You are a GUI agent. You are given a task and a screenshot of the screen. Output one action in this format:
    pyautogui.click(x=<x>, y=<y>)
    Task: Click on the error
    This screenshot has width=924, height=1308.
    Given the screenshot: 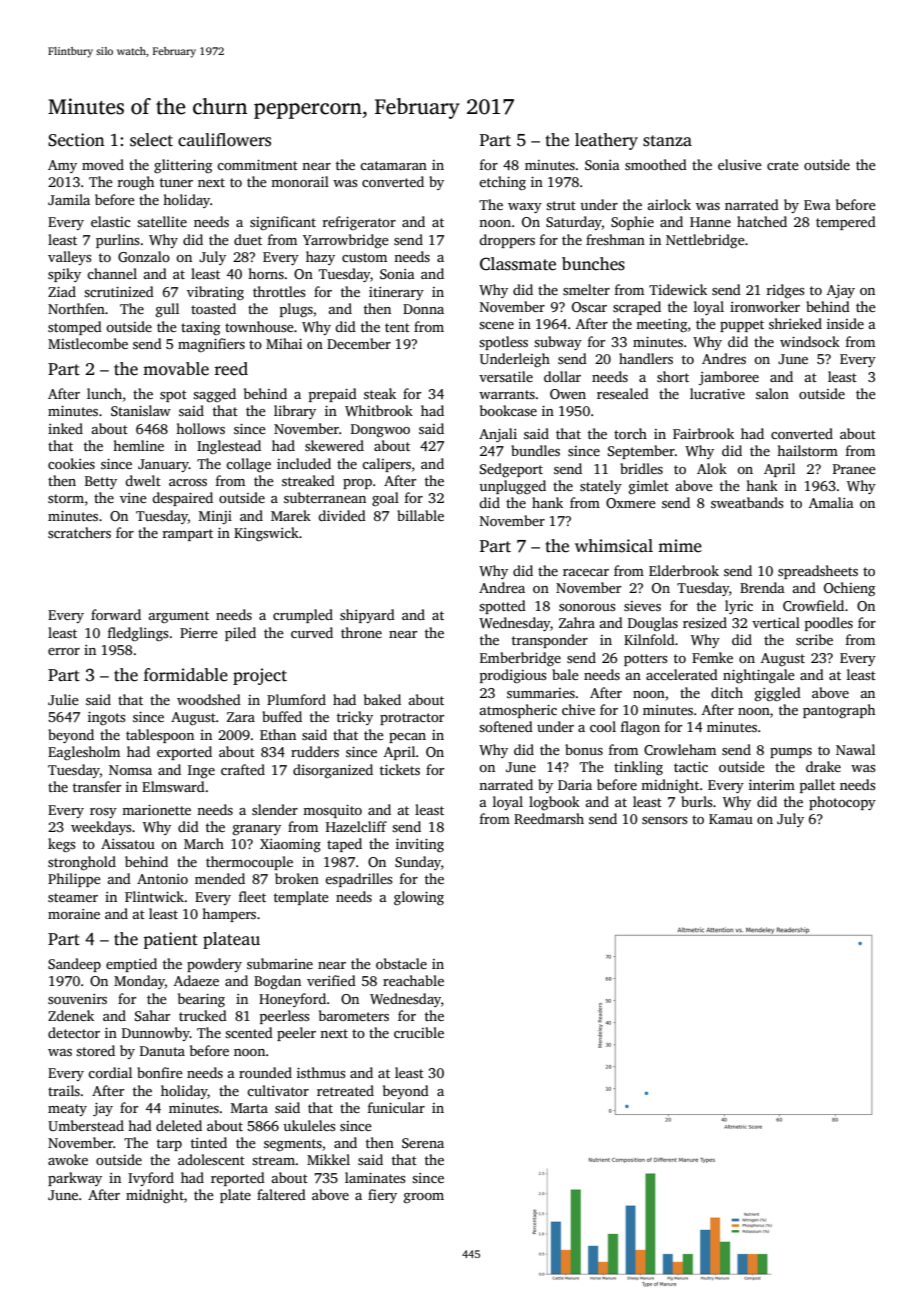 What is the action you would take?
    pyautogui.click(x=64, y=651)
